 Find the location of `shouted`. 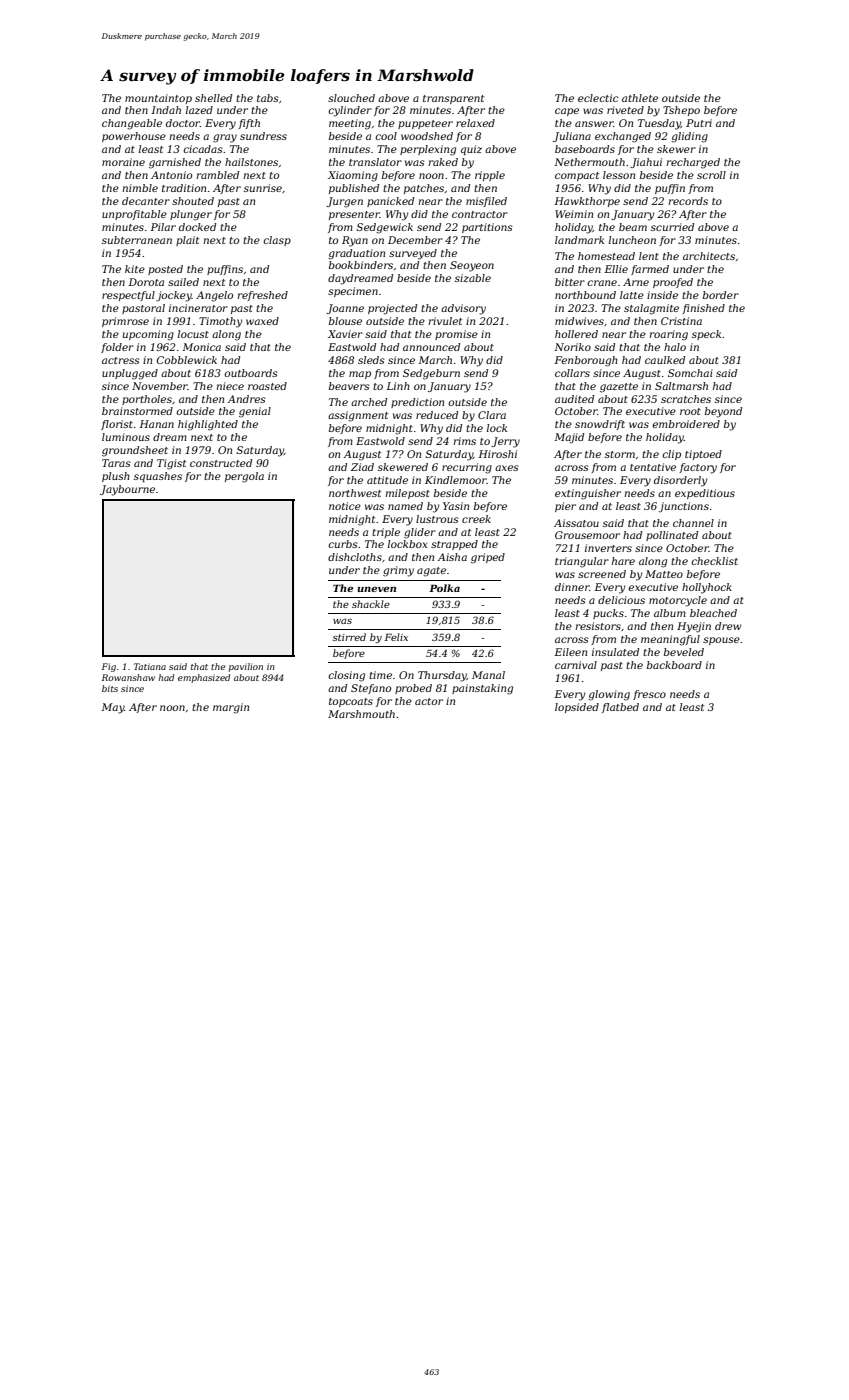

shouted is located at coordinates (193, 201).
